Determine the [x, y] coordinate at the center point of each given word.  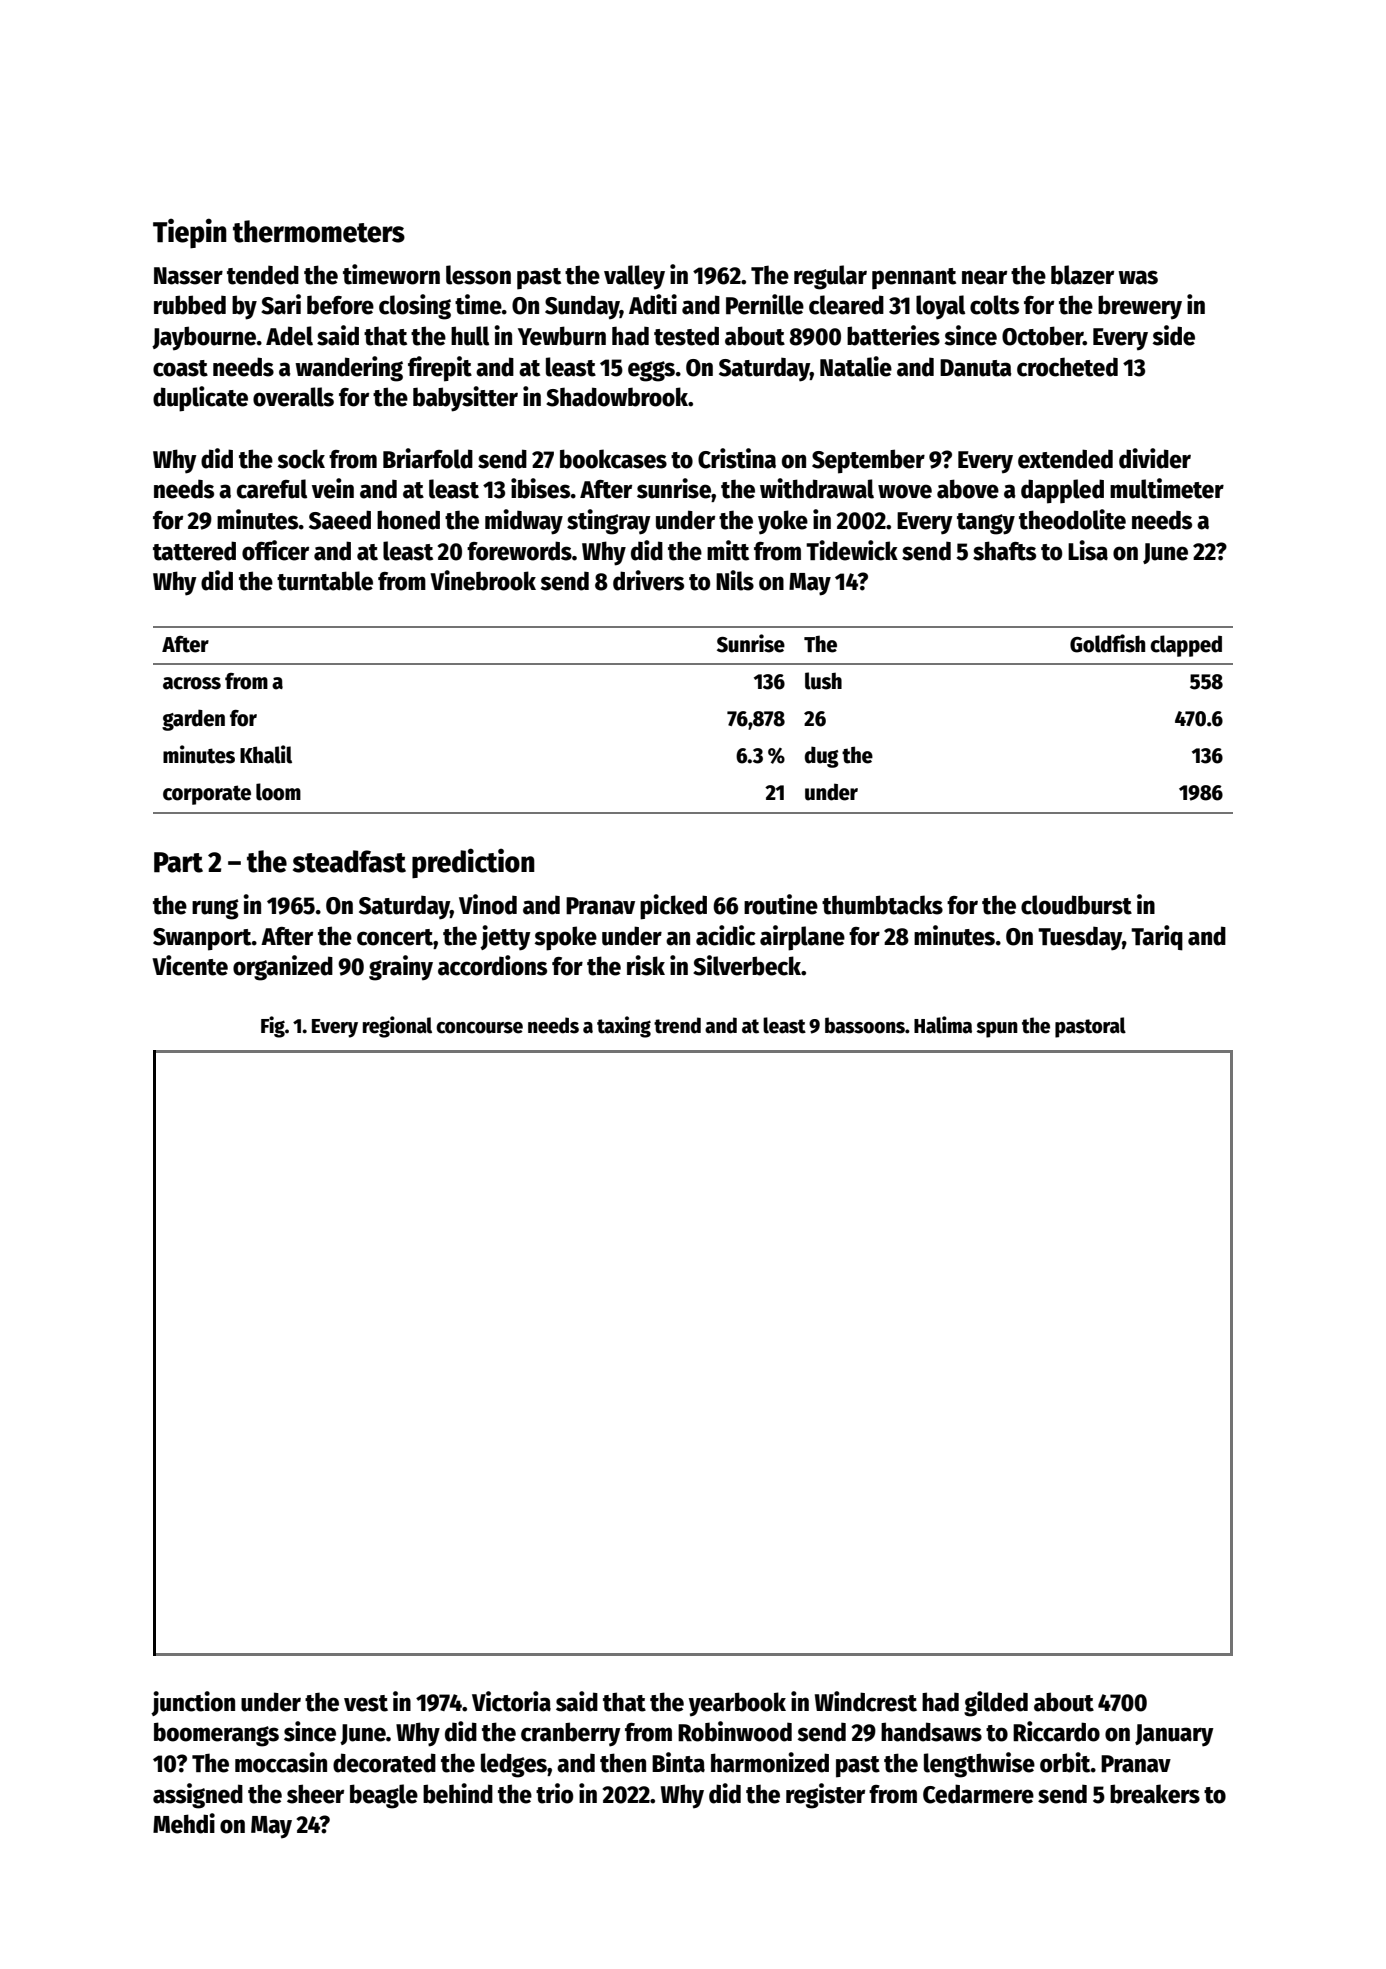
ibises [541, 488]
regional [397, 1027]
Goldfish [1107, 643]
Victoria [511, 1701]
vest [366, 1703]
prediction [473, 863]
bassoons [865, 1025]
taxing [624, 1027]
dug [821, 757]
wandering [349, 369]
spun [997, 1030]
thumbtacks [882, 905]
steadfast [349, 861]
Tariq [1157, 938]
